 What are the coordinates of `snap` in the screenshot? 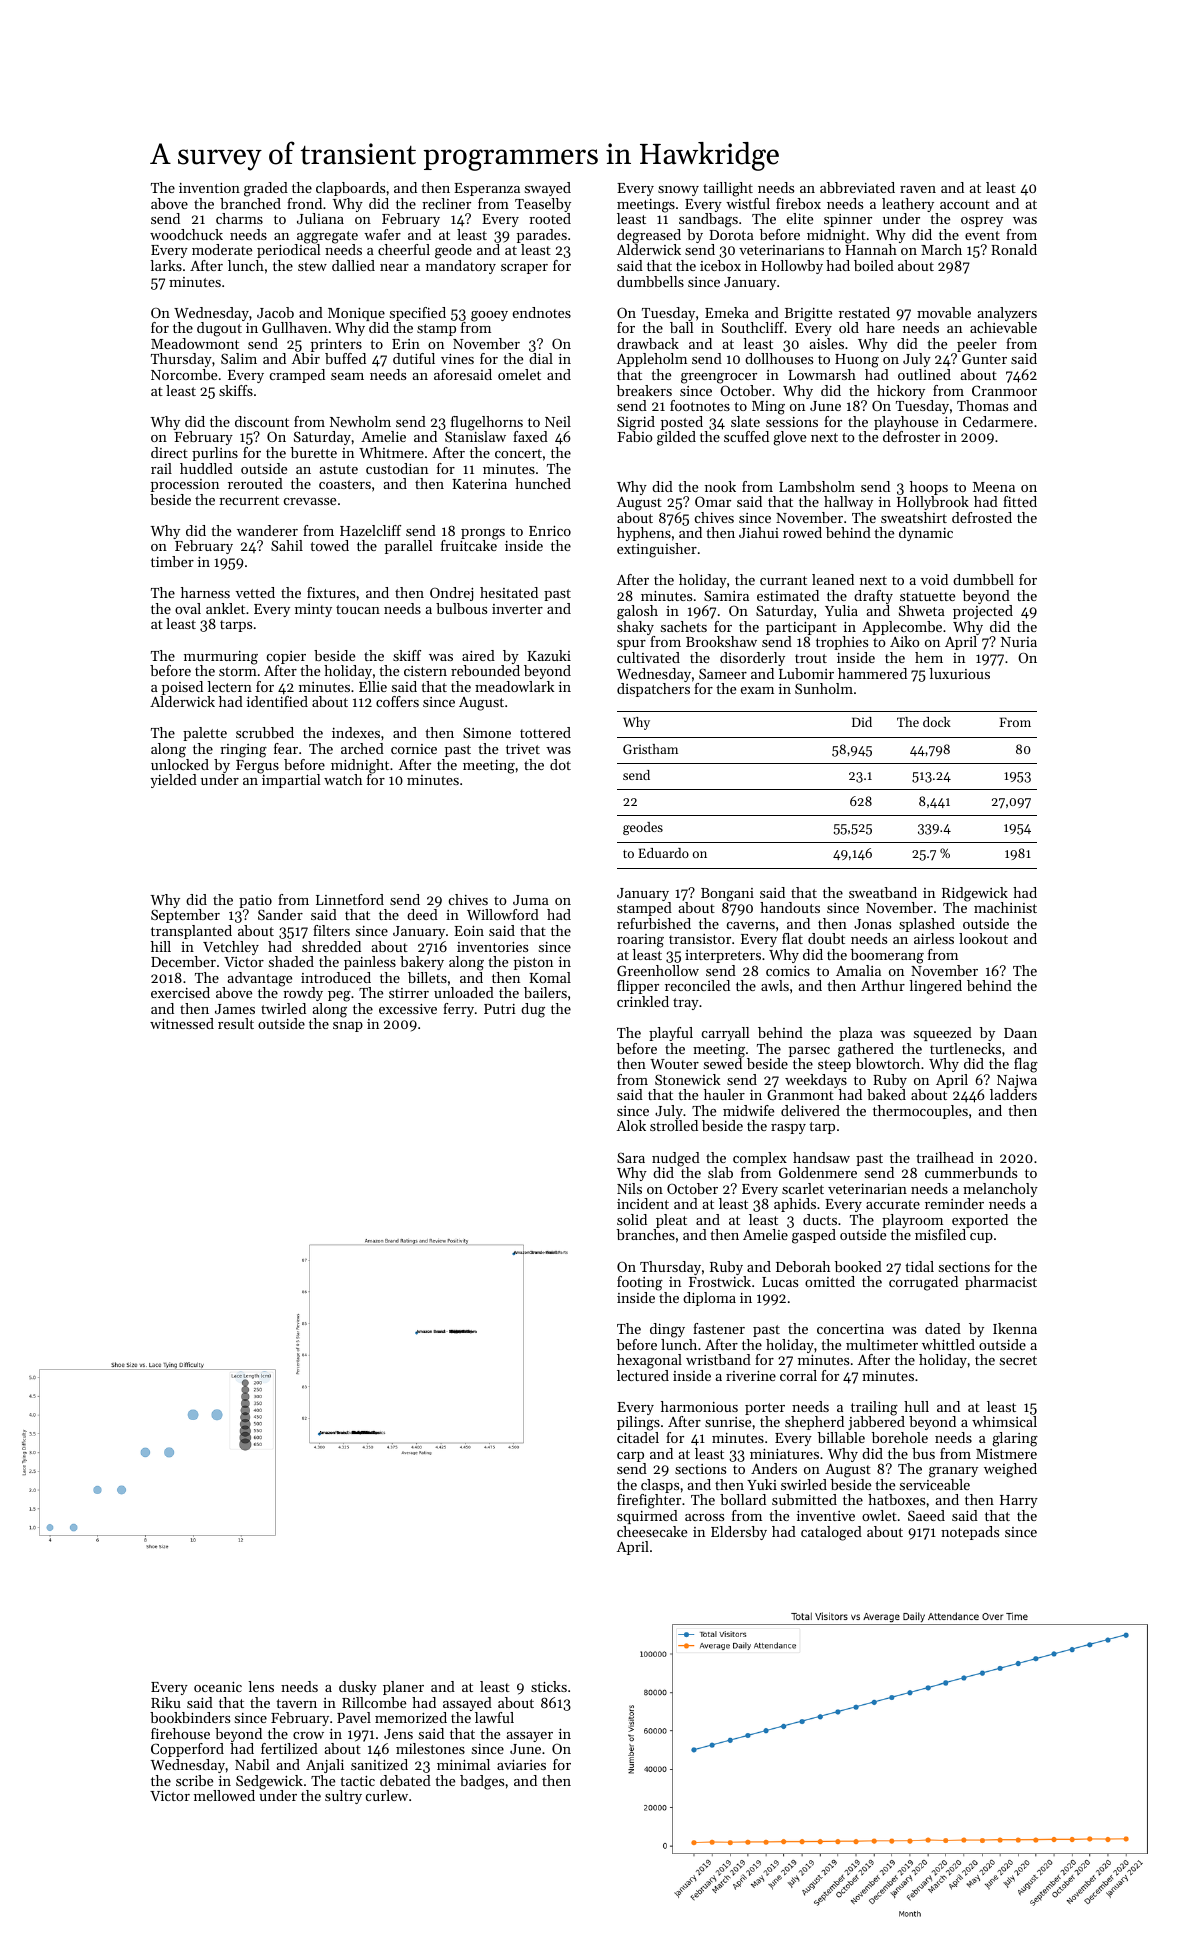 It's located at (348, 1027).
